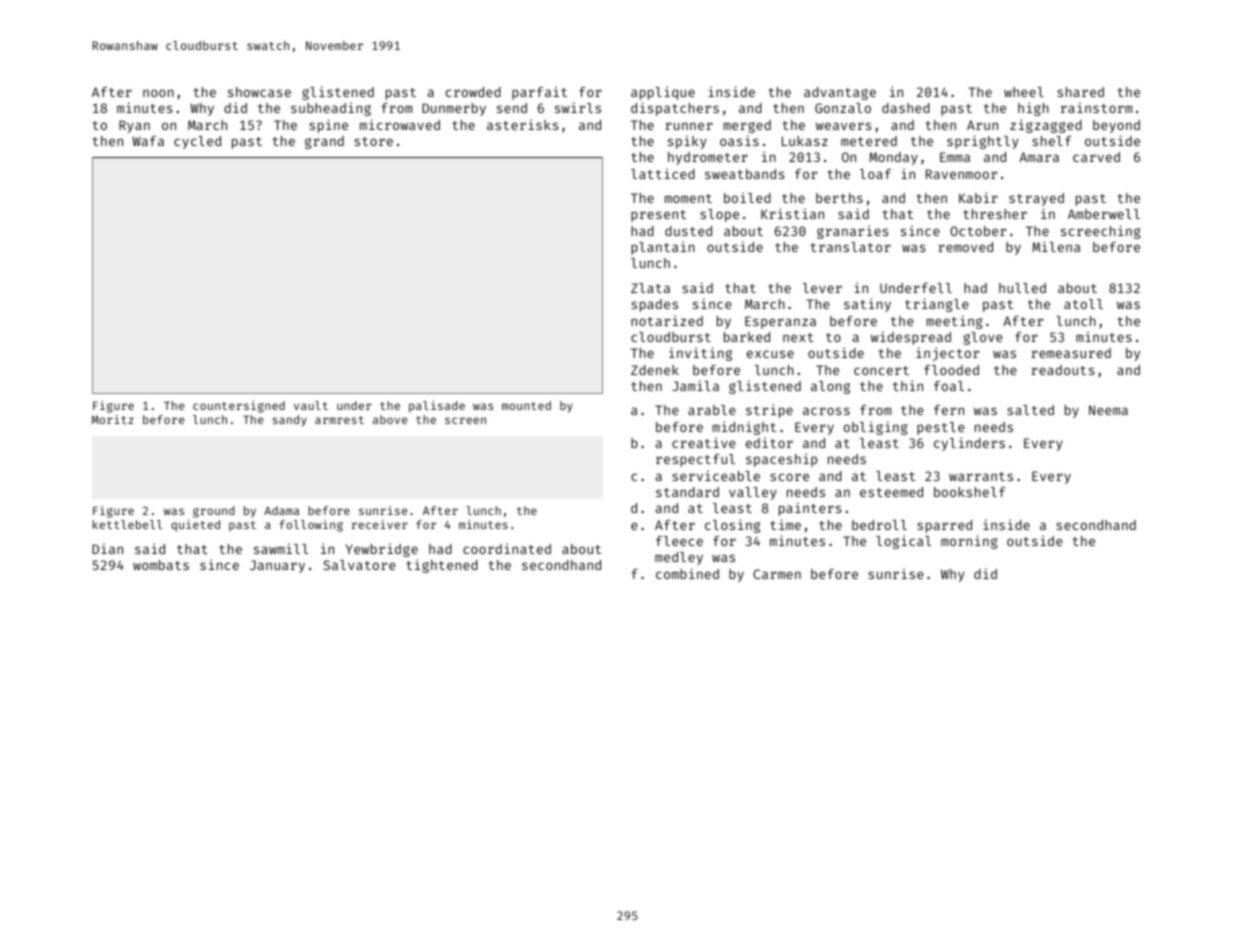  What do you see at coordinates (777, 574) in the screenshot?
I see `Carmen` at bounding box center [777, 574].
